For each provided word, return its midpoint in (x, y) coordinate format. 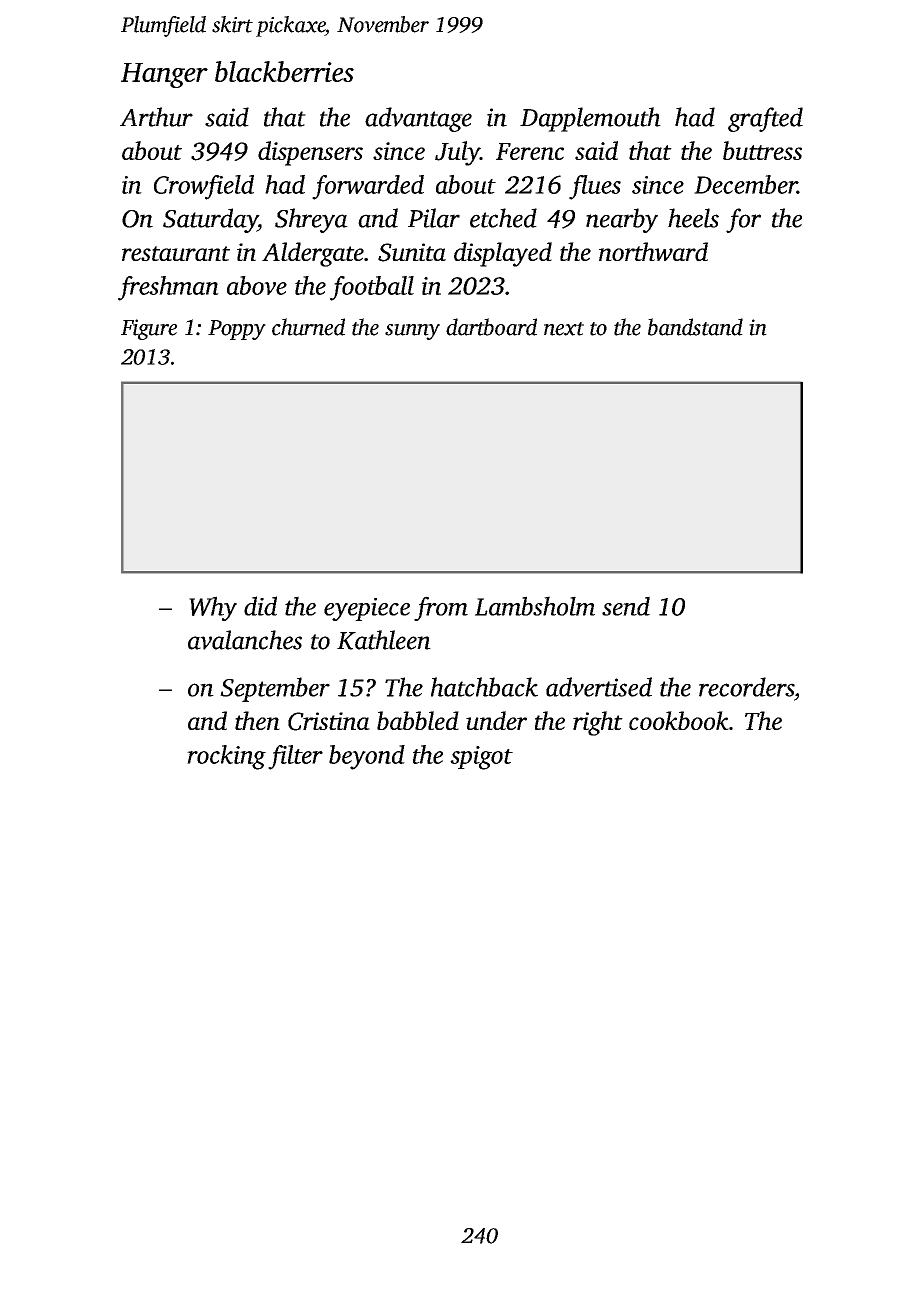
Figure (149, 329)
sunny (412, 332)
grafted (765, 119)
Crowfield (204, 187)
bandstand (695, 327)
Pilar (434, 218)
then (257, 720)
